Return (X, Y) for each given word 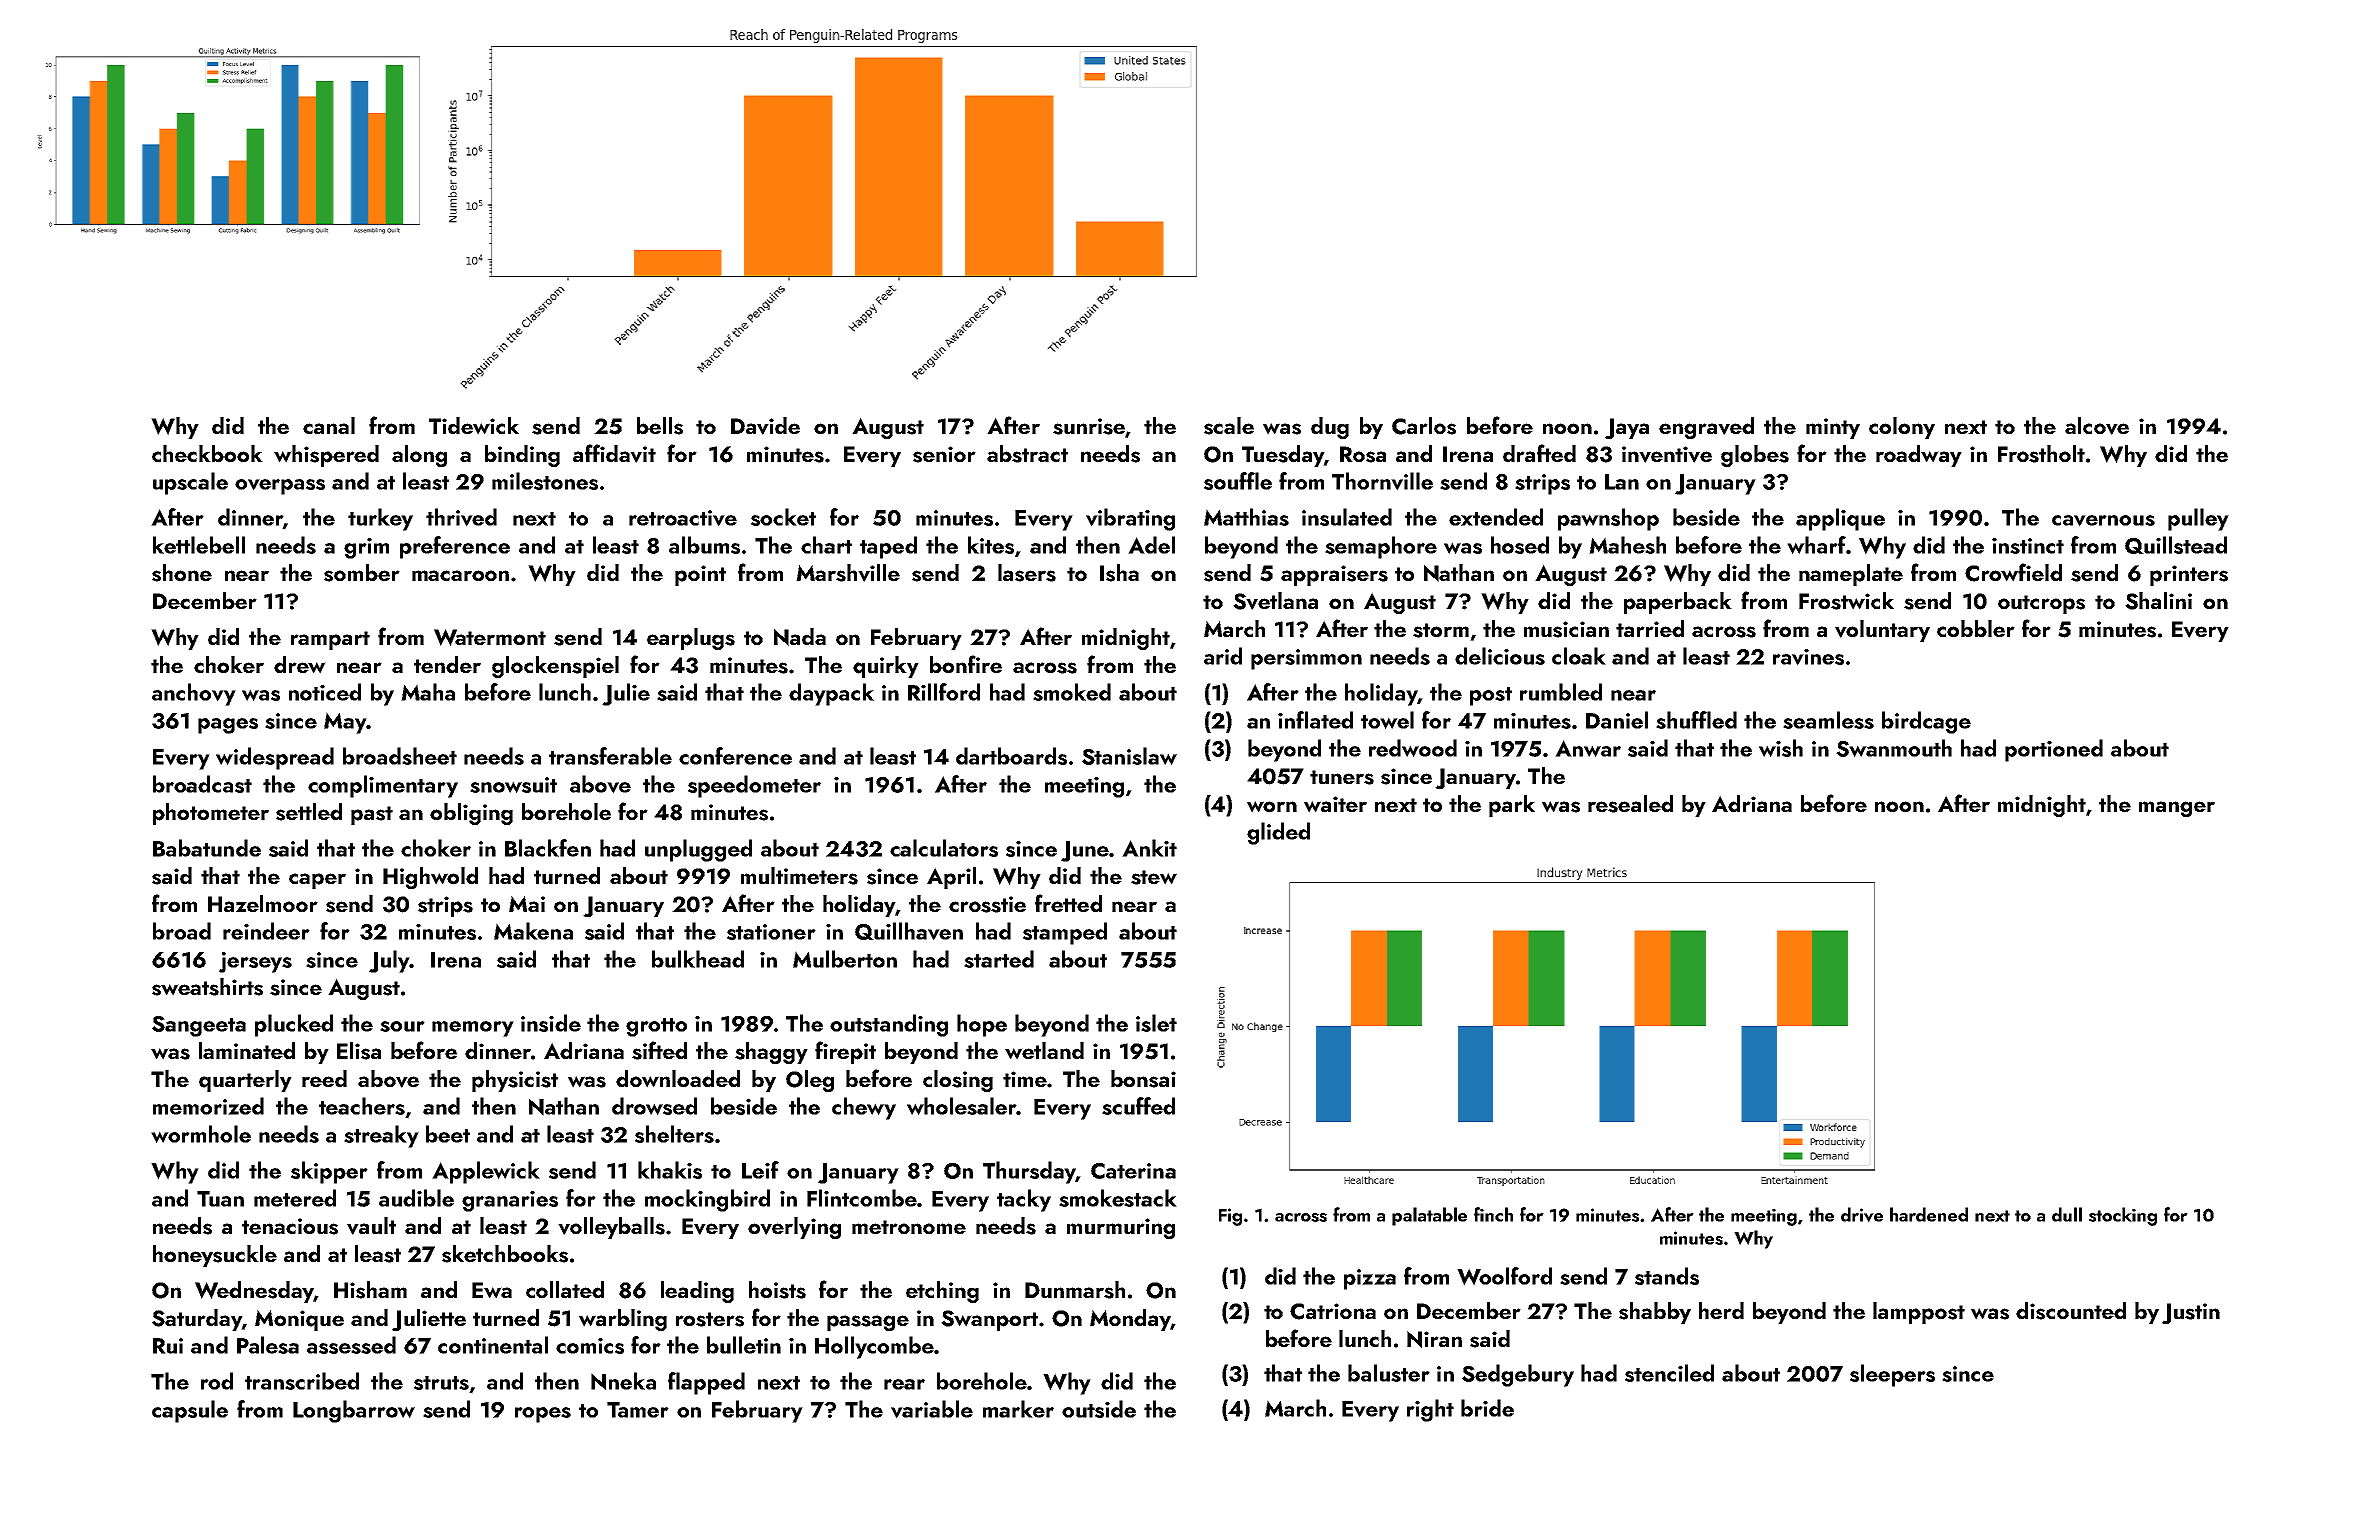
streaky (381, 1136)
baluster (1389, 1373)
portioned (2054, 750)
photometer (211, 814)
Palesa (268, 1345)
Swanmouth (1894, 748)
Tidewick (474, 426)
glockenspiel (555, 667)
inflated (1315, 720)
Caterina (1133, 1171)
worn (1272, 807)
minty (1833, 428)
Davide (765, 426)
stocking (2123, 1216)
